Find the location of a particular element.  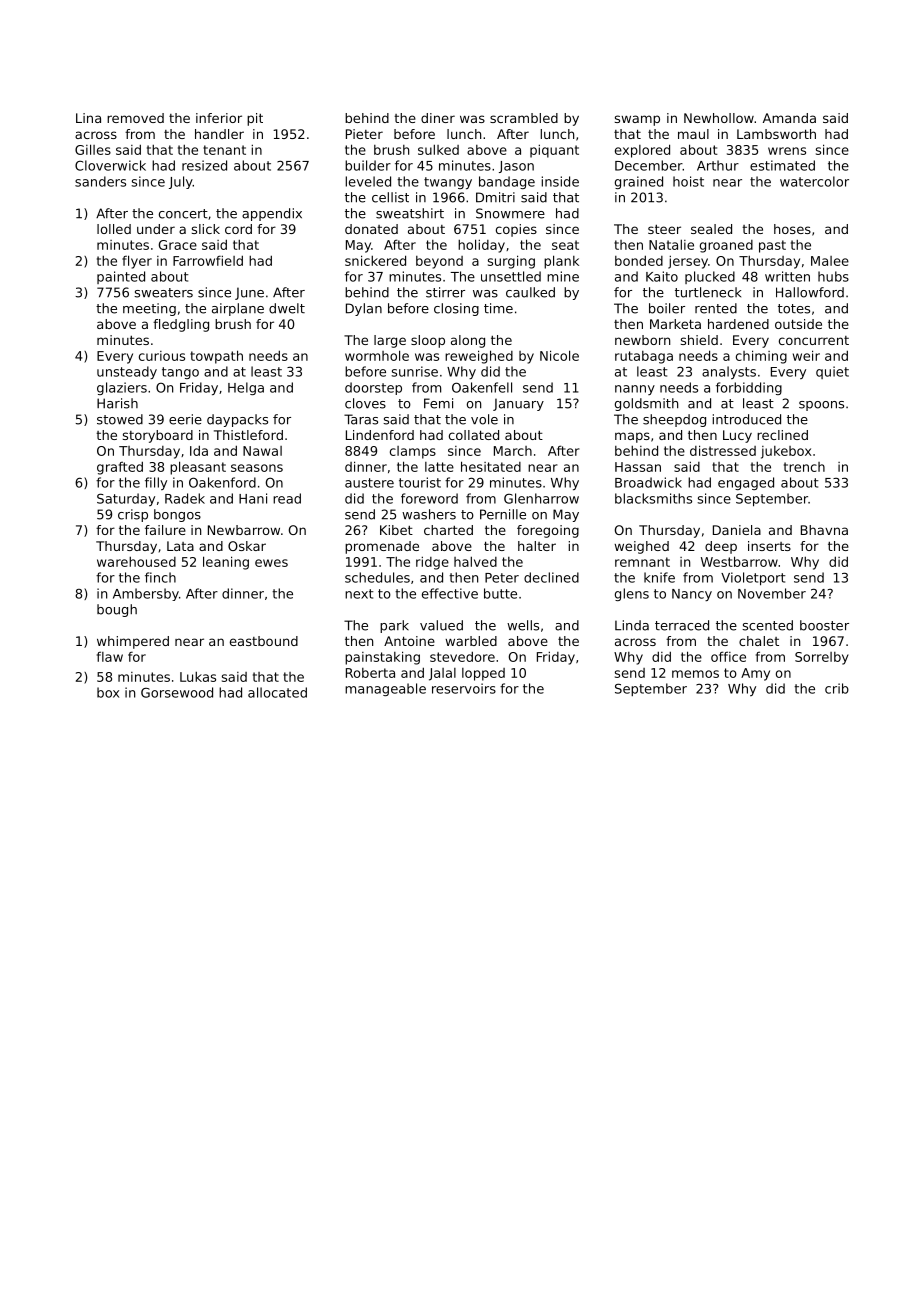

schedules is located at coordinates (377, 577).
